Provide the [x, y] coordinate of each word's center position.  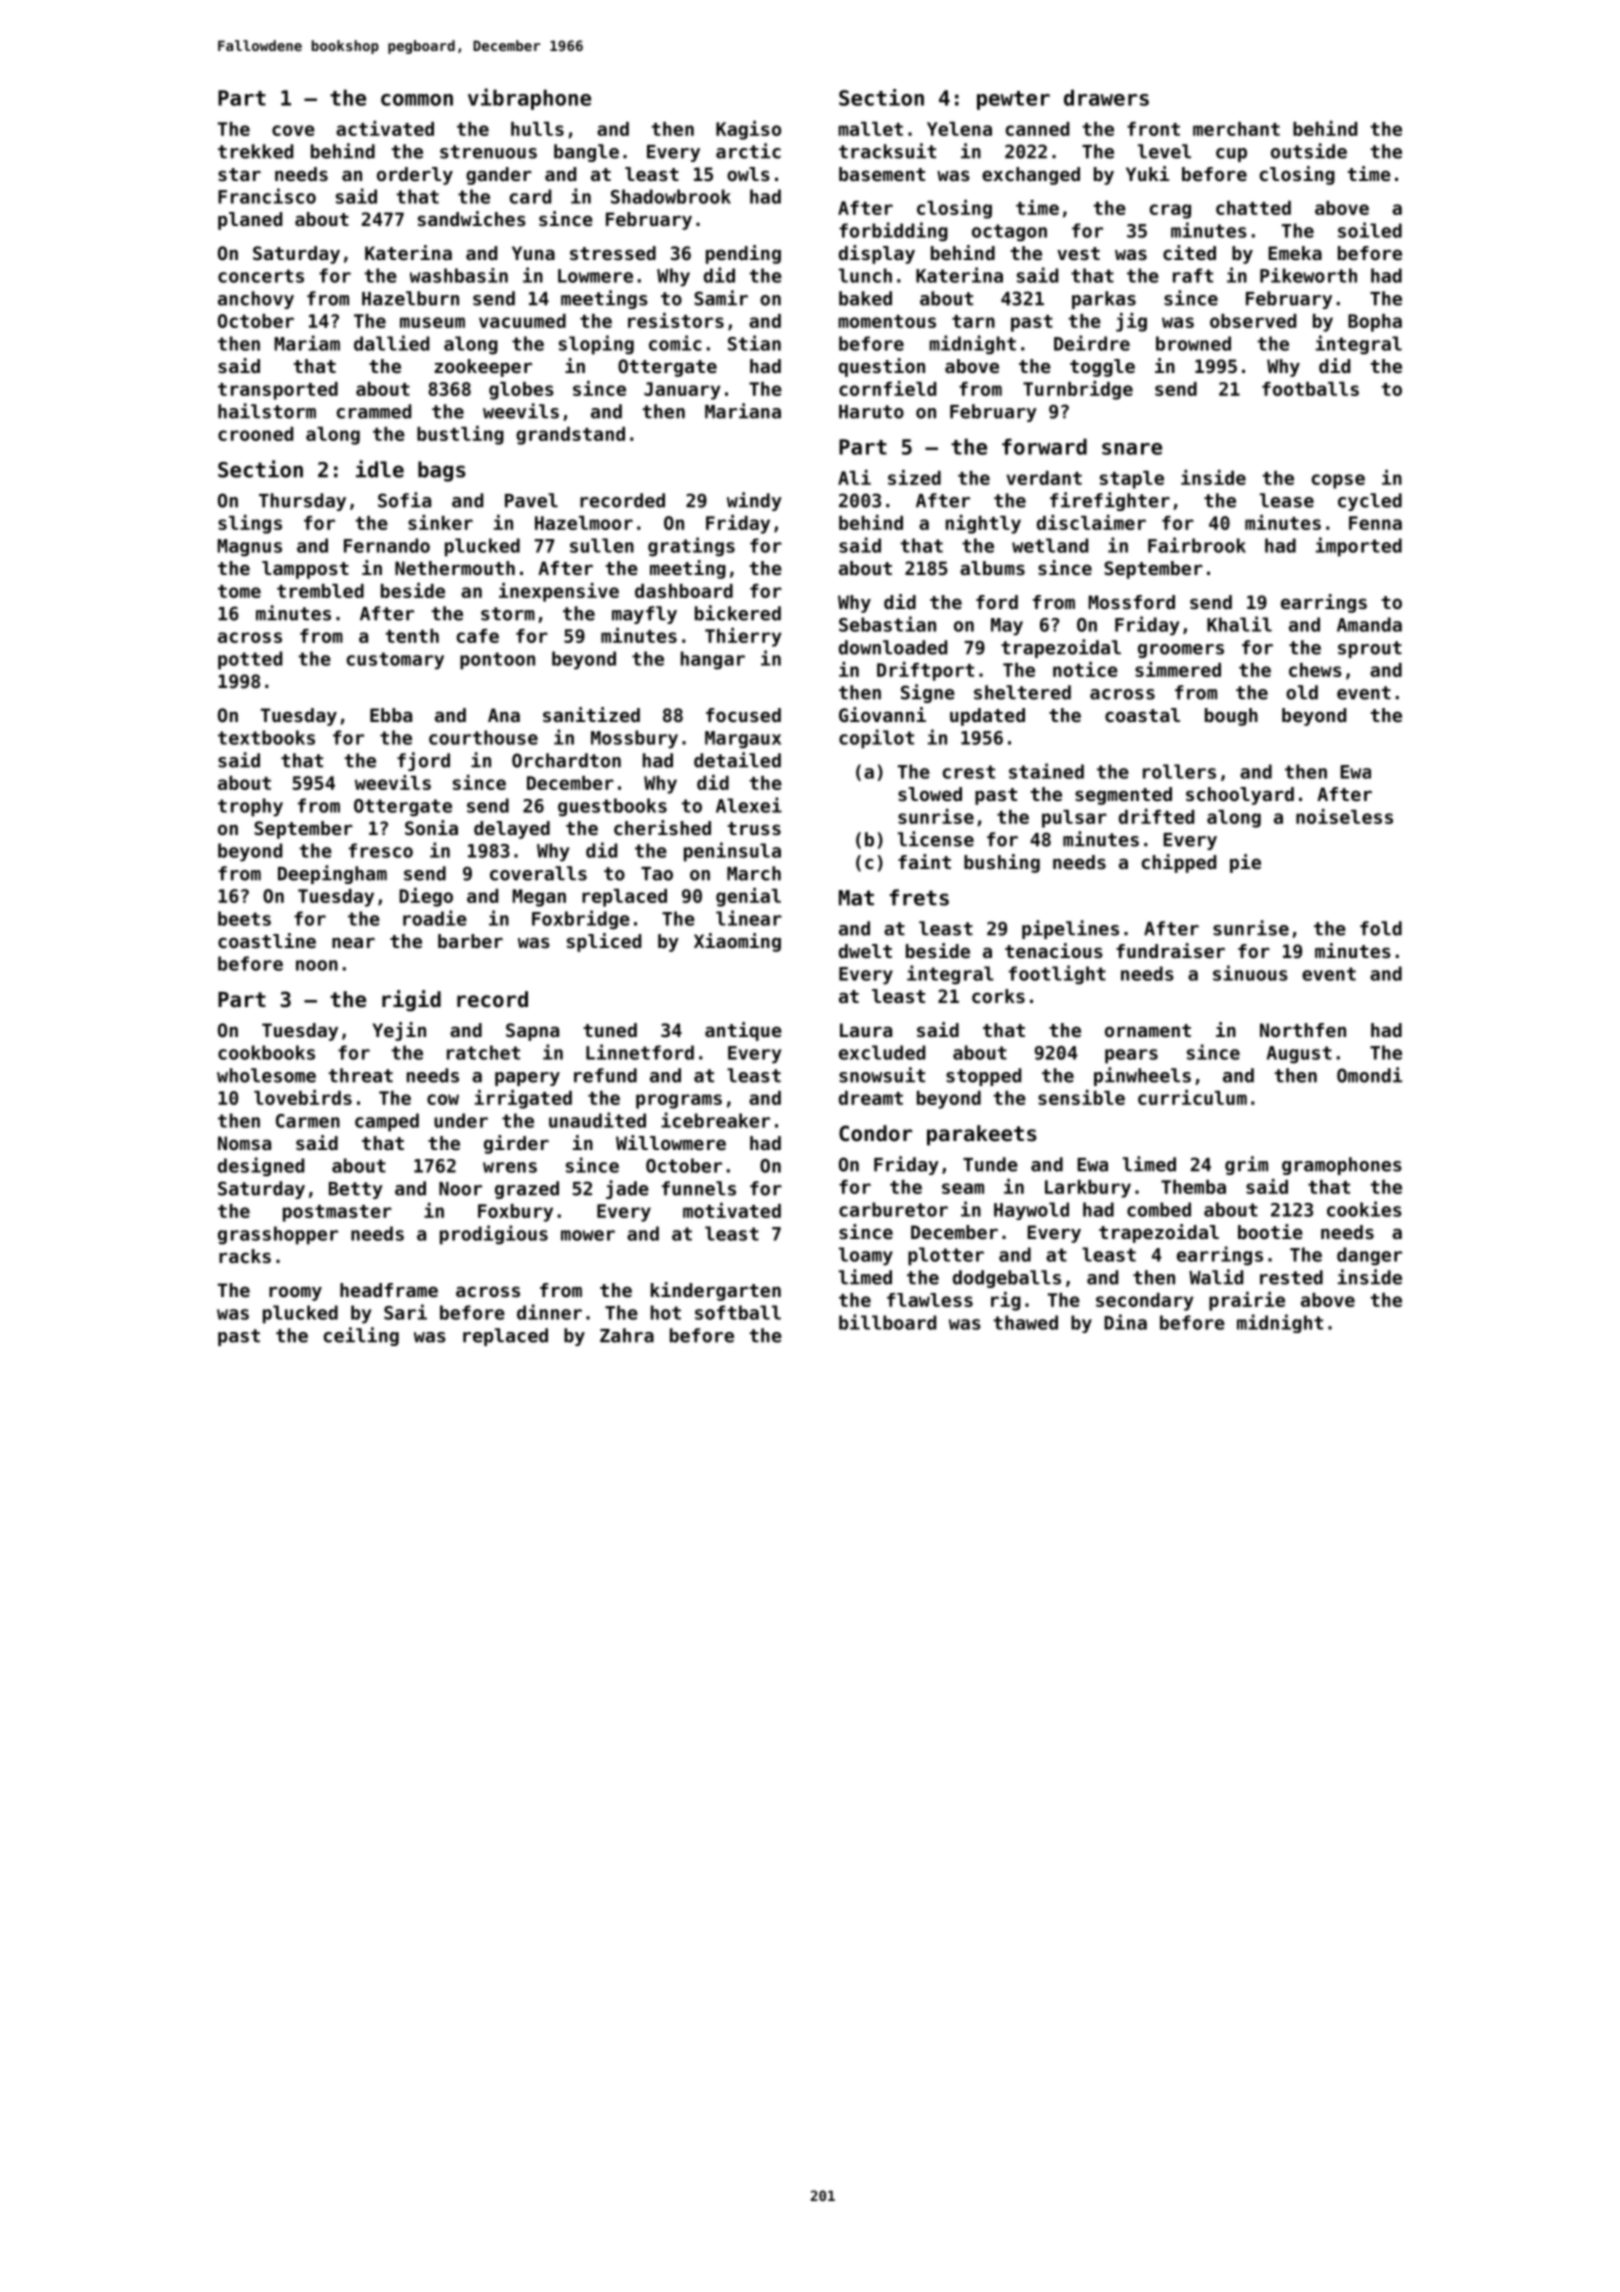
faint [924, 861]
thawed [1025, 1322]
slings [250, 524]
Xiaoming [737, 942]
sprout [1370, 649]
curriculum [1192, 1097]
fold [1381, 928]
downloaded [893, 647]
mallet [870, 129]
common [417, 100]
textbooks [266, 737]
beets [244, 918]
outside [1309, 151]
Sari [405, 1312]
